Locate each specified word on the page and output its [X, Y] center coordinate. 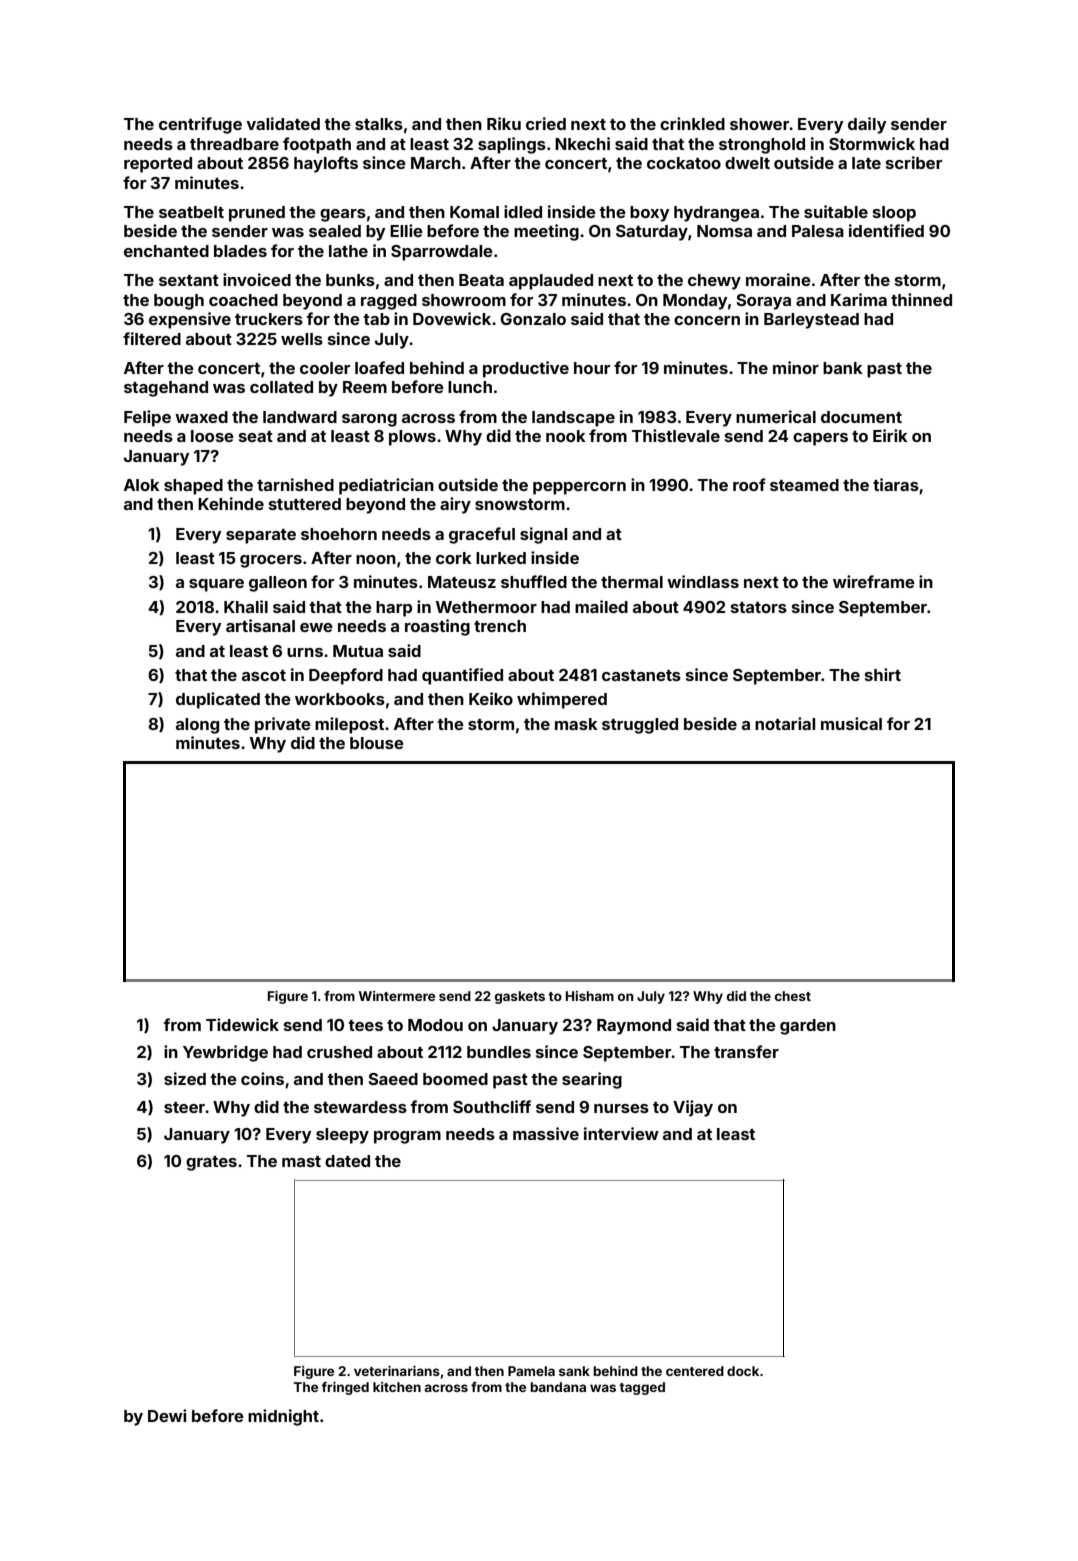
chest [793, 996]
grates [211, 1163]
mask [576, 724]
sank [574, 1371]
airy [455, 505]
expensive [190, 320]
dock [743, 1371]
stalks [379, 124]
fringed [345, 1388]
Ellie [406, 230]
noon [376, 559]
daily [867, 125]
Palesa [818, 231]
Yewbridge [225, 1053]
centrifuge [200, 125]
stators [759, 607]
